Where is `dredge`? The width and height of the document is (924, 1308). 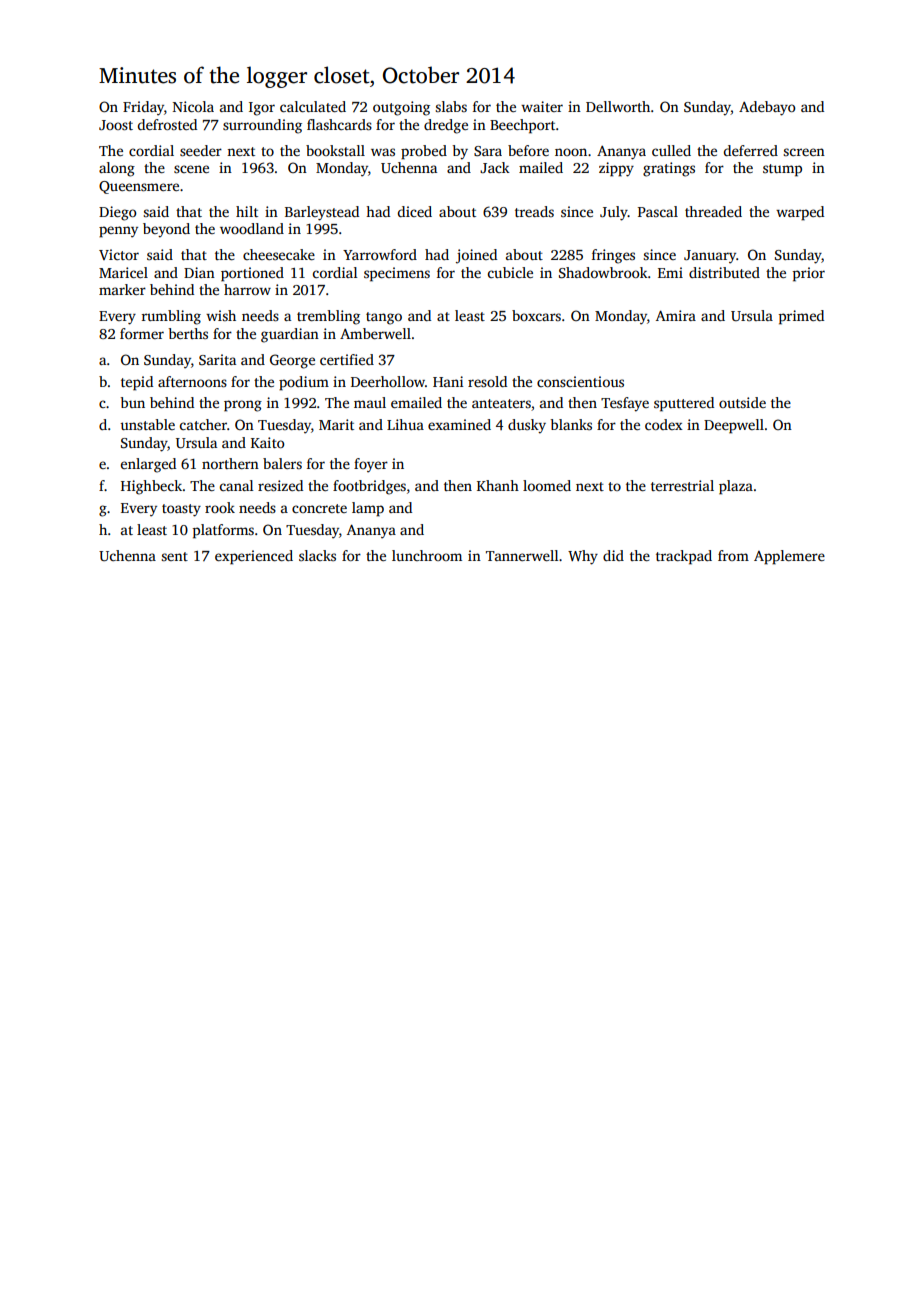
dredge is located at coordinates (446, 126).
